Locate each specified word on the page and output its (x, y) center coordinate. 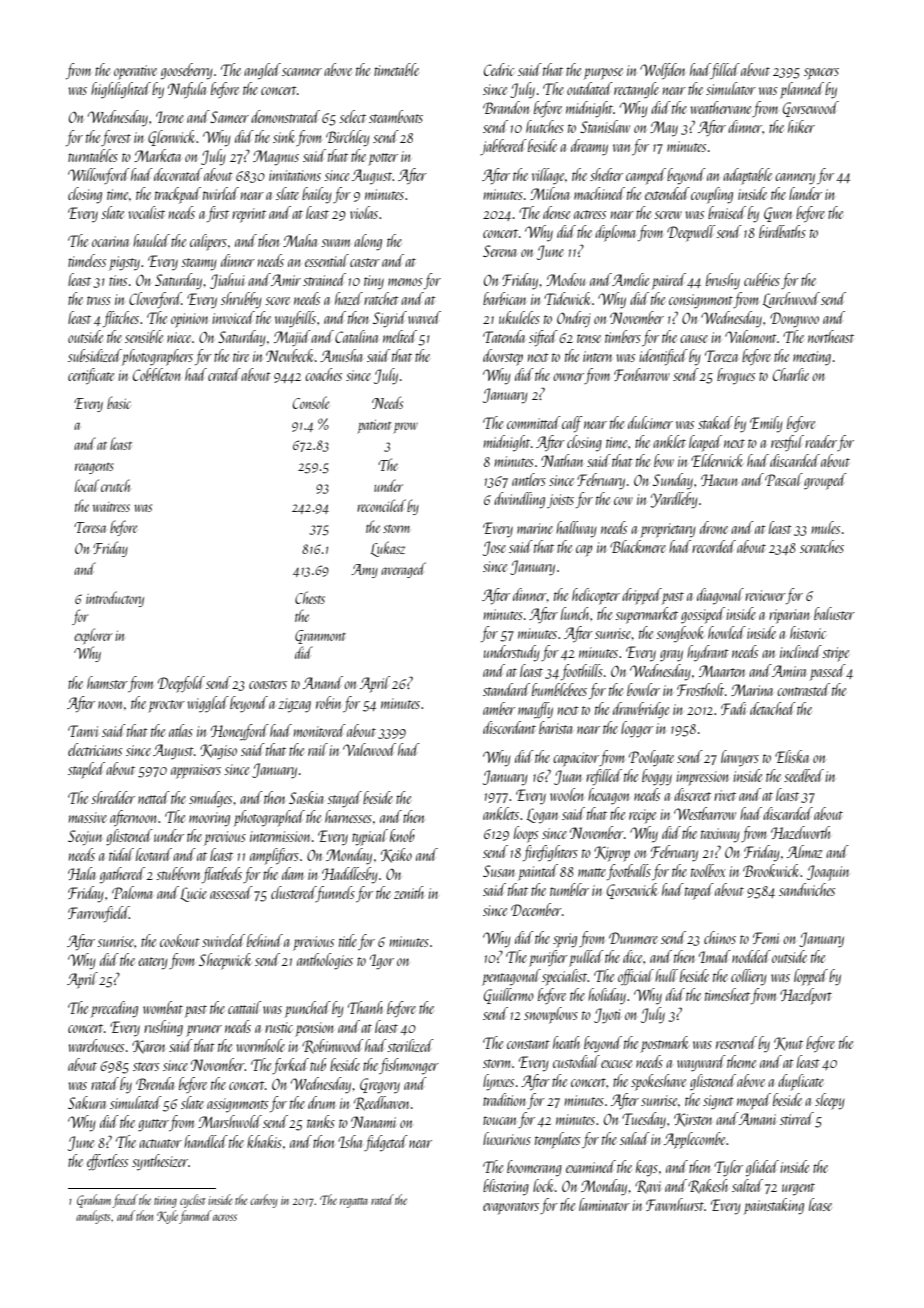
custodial (576, 1061)
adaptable (747, 176)
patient (374, 427)
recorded (714, 546)
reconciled (381, 505)
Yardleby (674, 500)
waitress (111, 507)
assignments (237, 1105)
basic (119, 402)
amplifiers (274, 856)
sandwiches (807, 889)
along (368, 242)
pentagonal (511, 977)
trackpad (178, 195)
